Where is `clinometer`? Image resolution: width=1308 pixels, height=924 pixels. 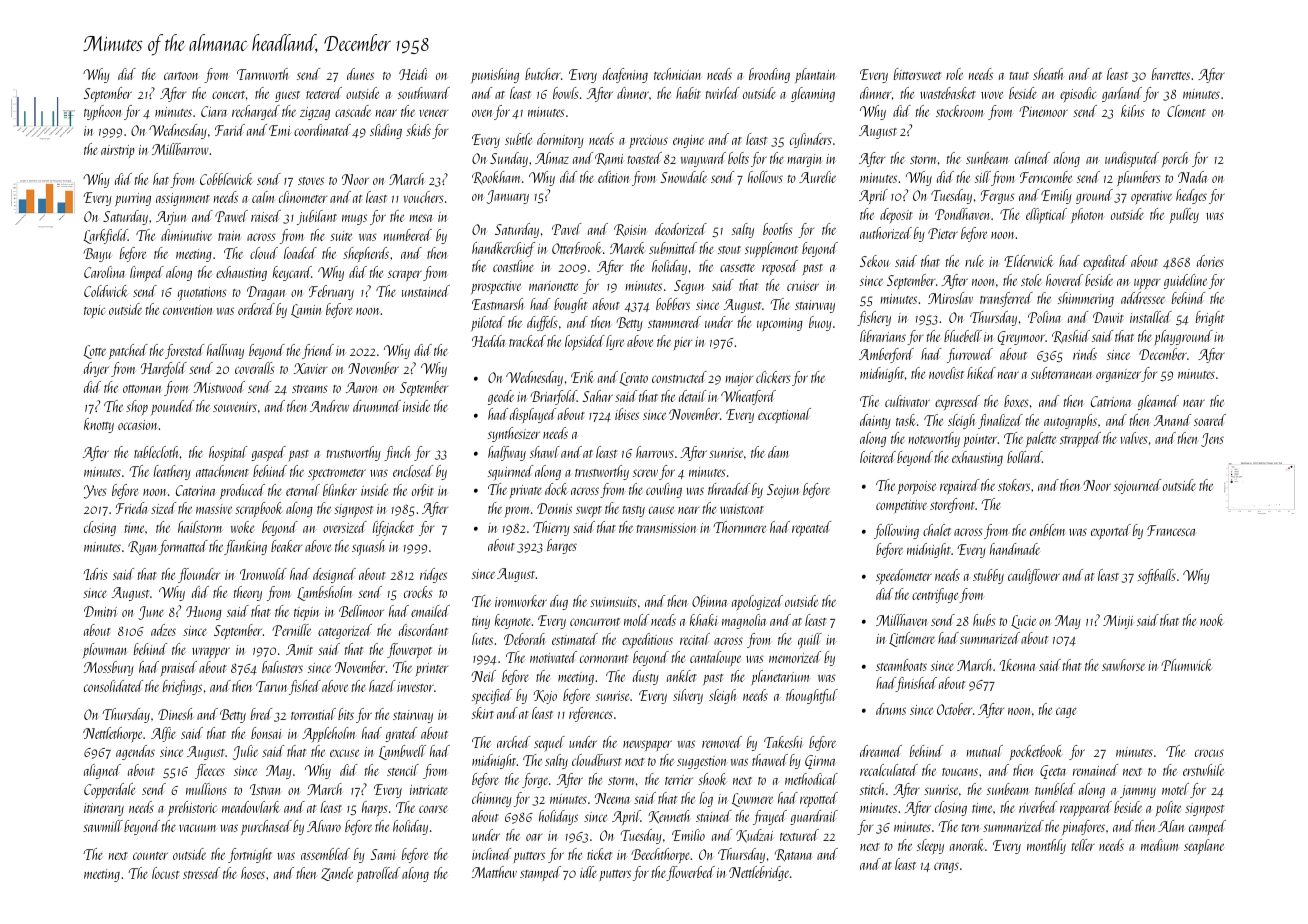 clinometer is located at coordinates (303, 197).
